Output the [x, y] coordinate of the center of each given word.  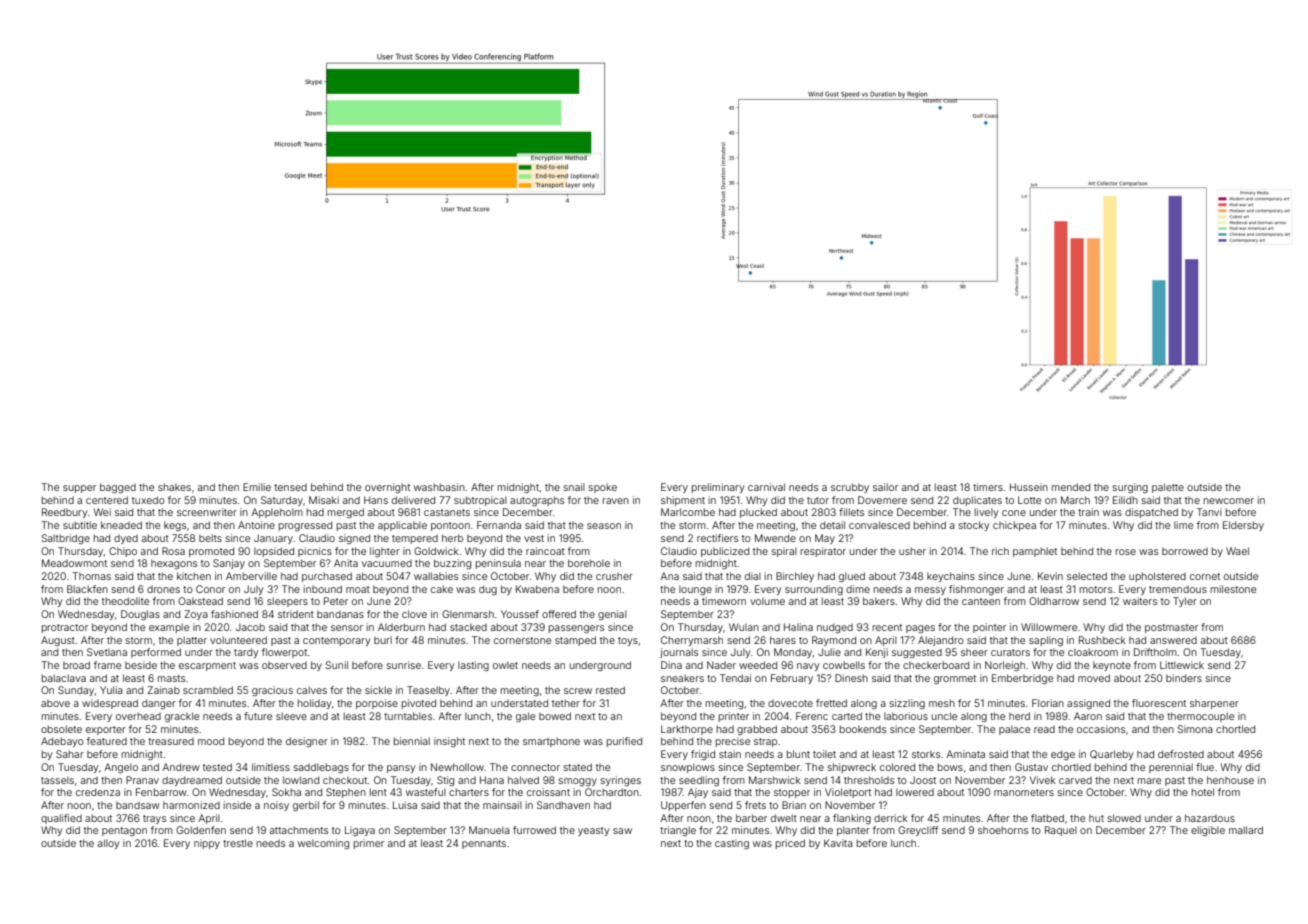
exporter [106, 730]
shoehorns [1003, 830]
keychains [951, 577]
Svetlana [107, 652]
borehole [589, 563]
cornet [1205, 576]
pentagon [124, 831]
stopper [792, 793]
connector [535, 767]
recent [887, 627]
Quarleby [1112, 755]
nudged [835, 628]
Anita [346, 563]
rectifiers [717, 538]
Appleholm [277, 513]
